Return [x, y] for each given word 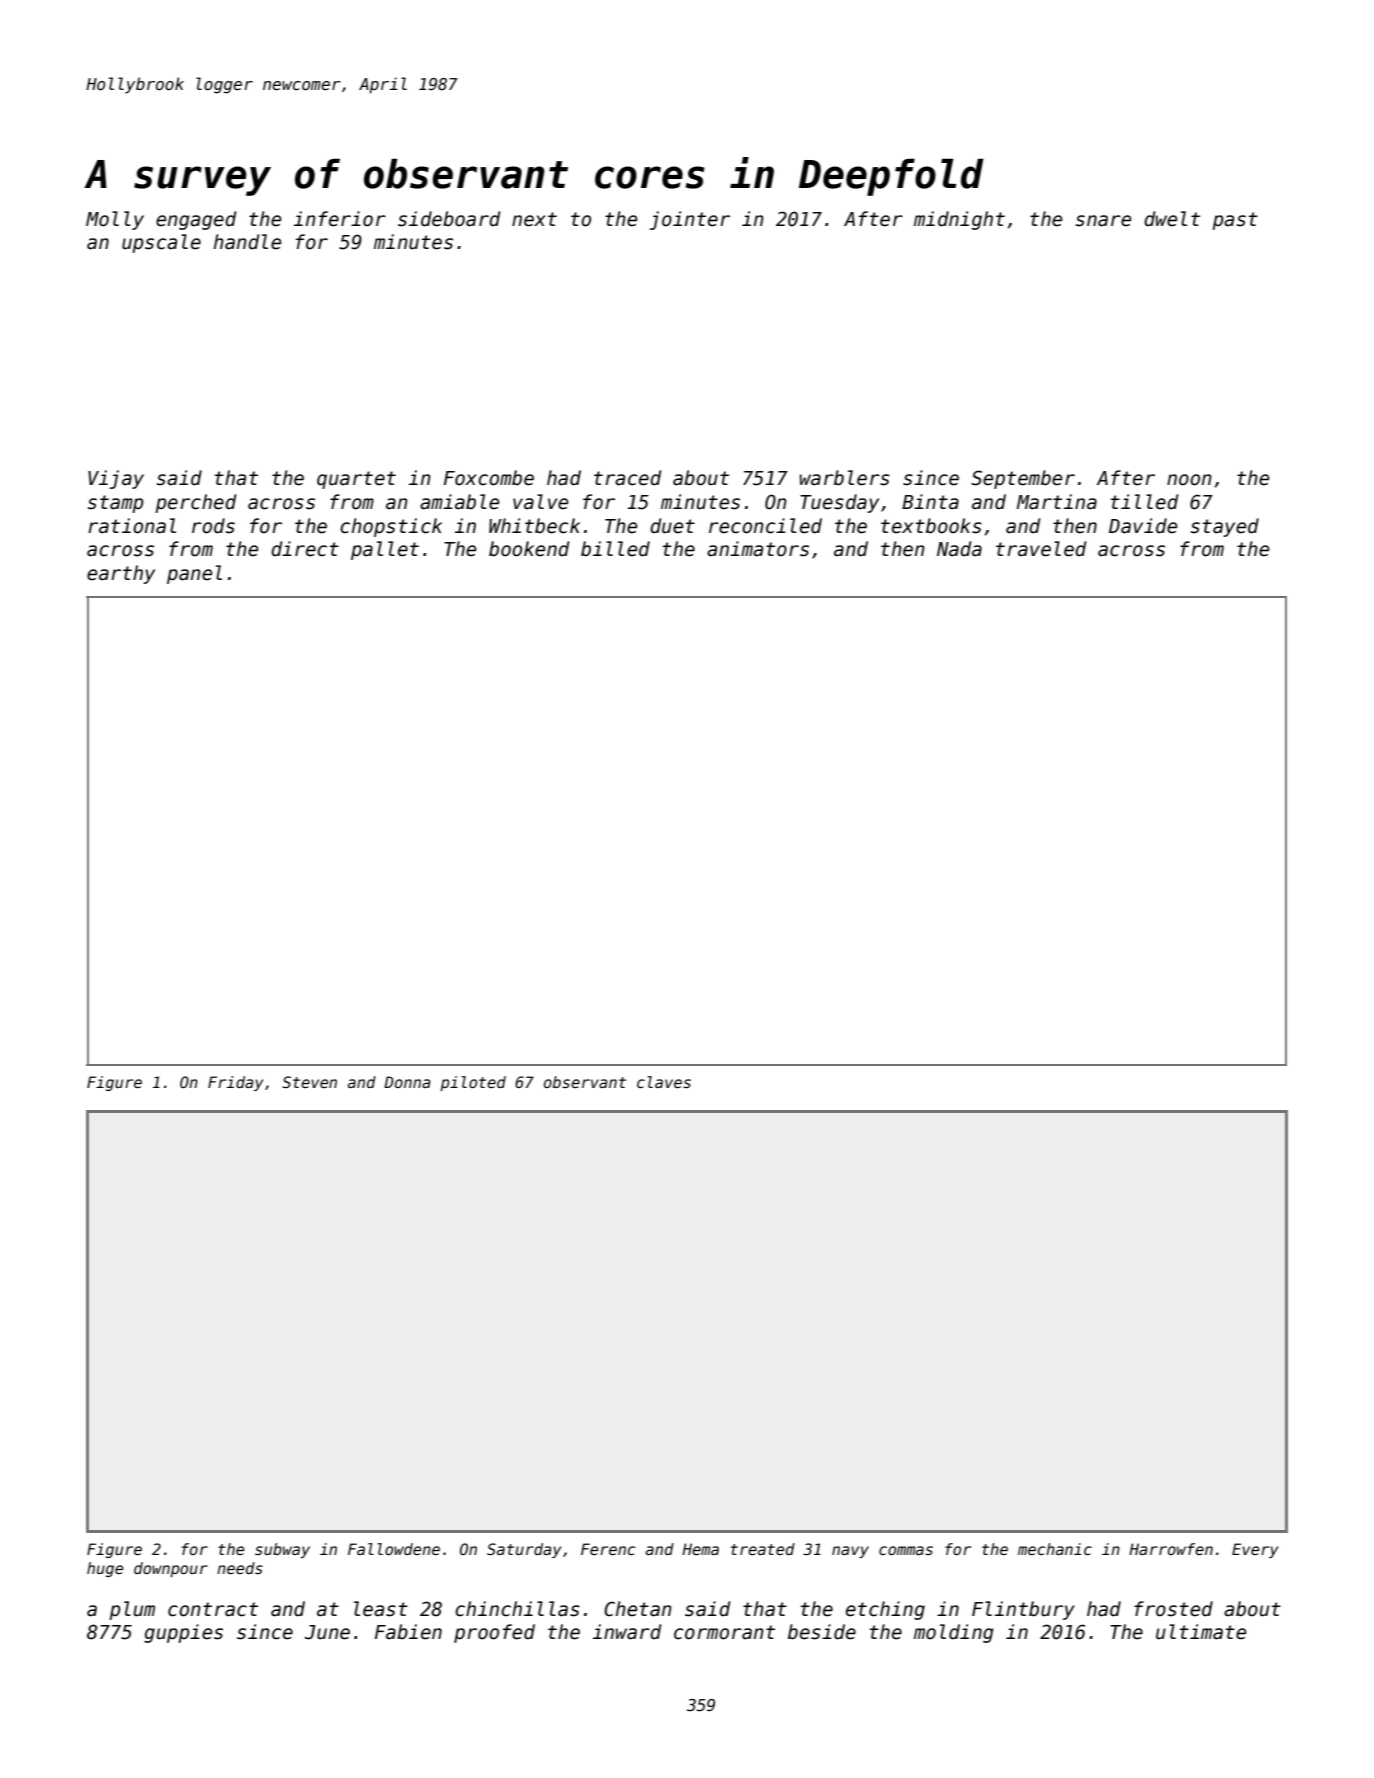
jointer [689, 220]
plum [132, 1610]
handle [247, 242]
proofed [494, 1633]
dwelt [1172, 219]
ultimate [1201, 1632]
